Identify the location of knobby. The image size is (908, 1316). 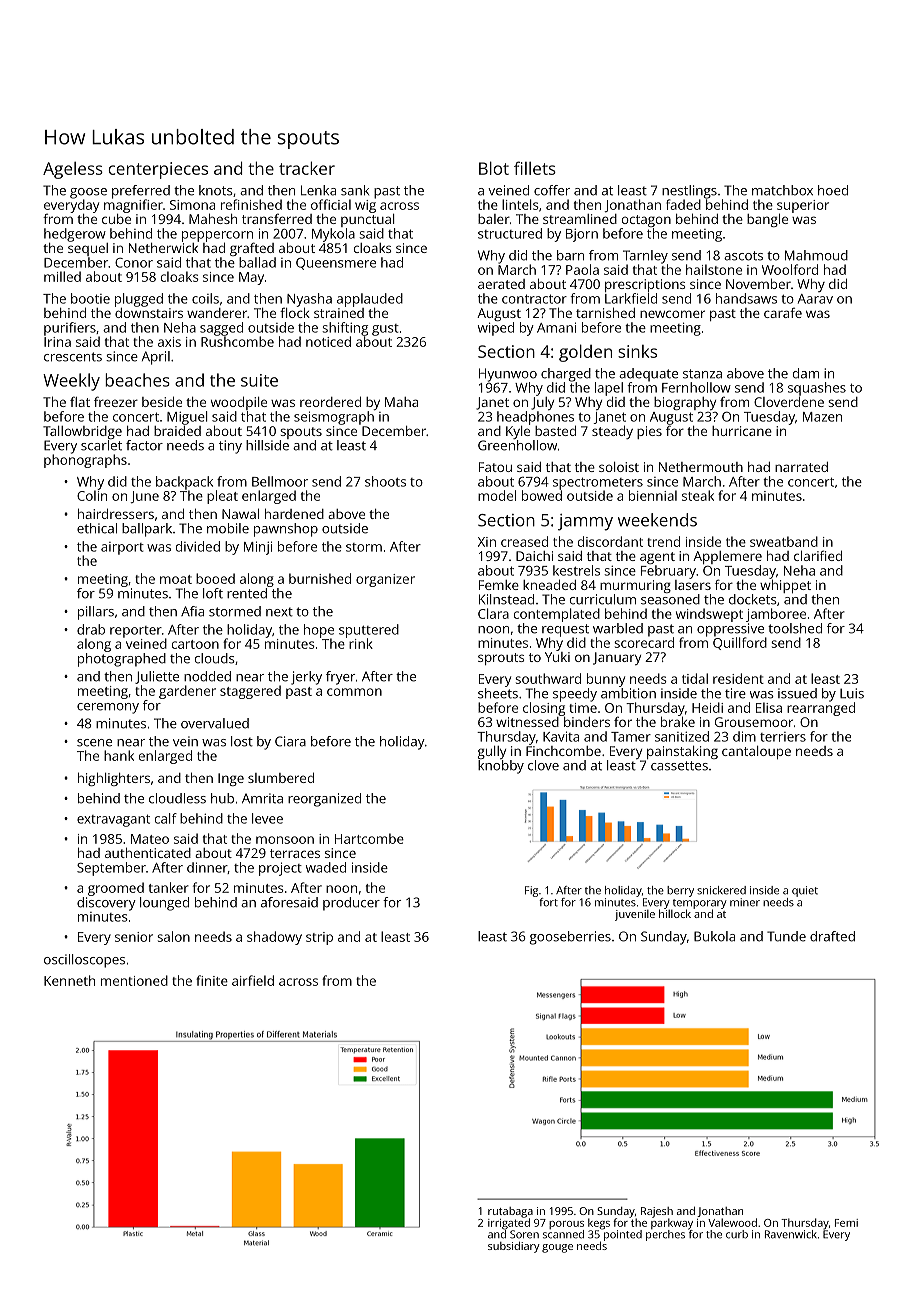
(501, 767).
